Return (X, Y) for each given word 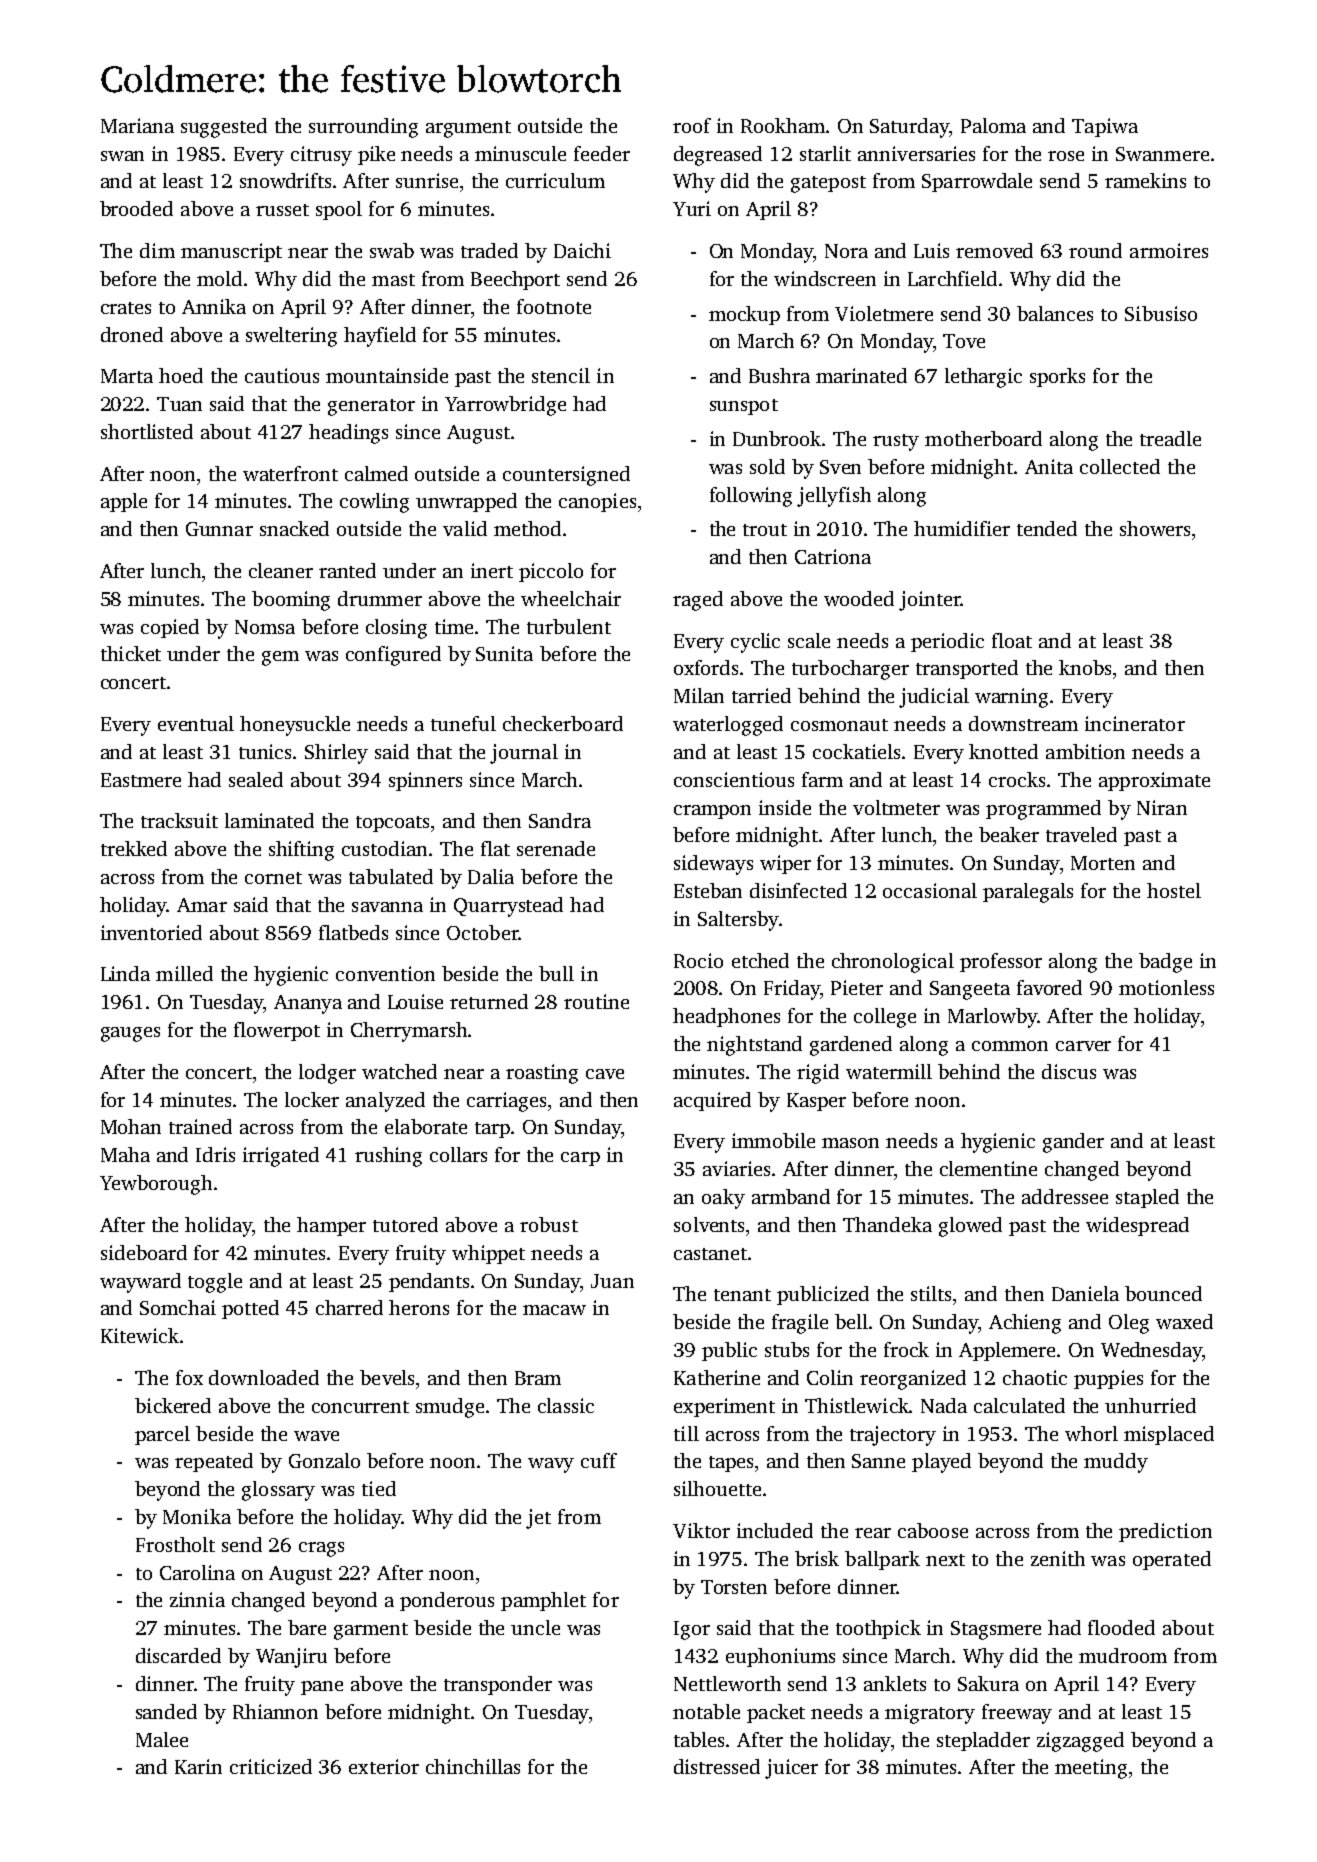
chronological (893, 963)
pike (376, 155)
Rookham (783, 125)
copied (170, 628)
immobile (773, 1140)
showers (1155, 528)
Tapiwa (1105, 127)
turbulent (569, 626)
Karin (198, 1766)
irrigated (281, 1157)
